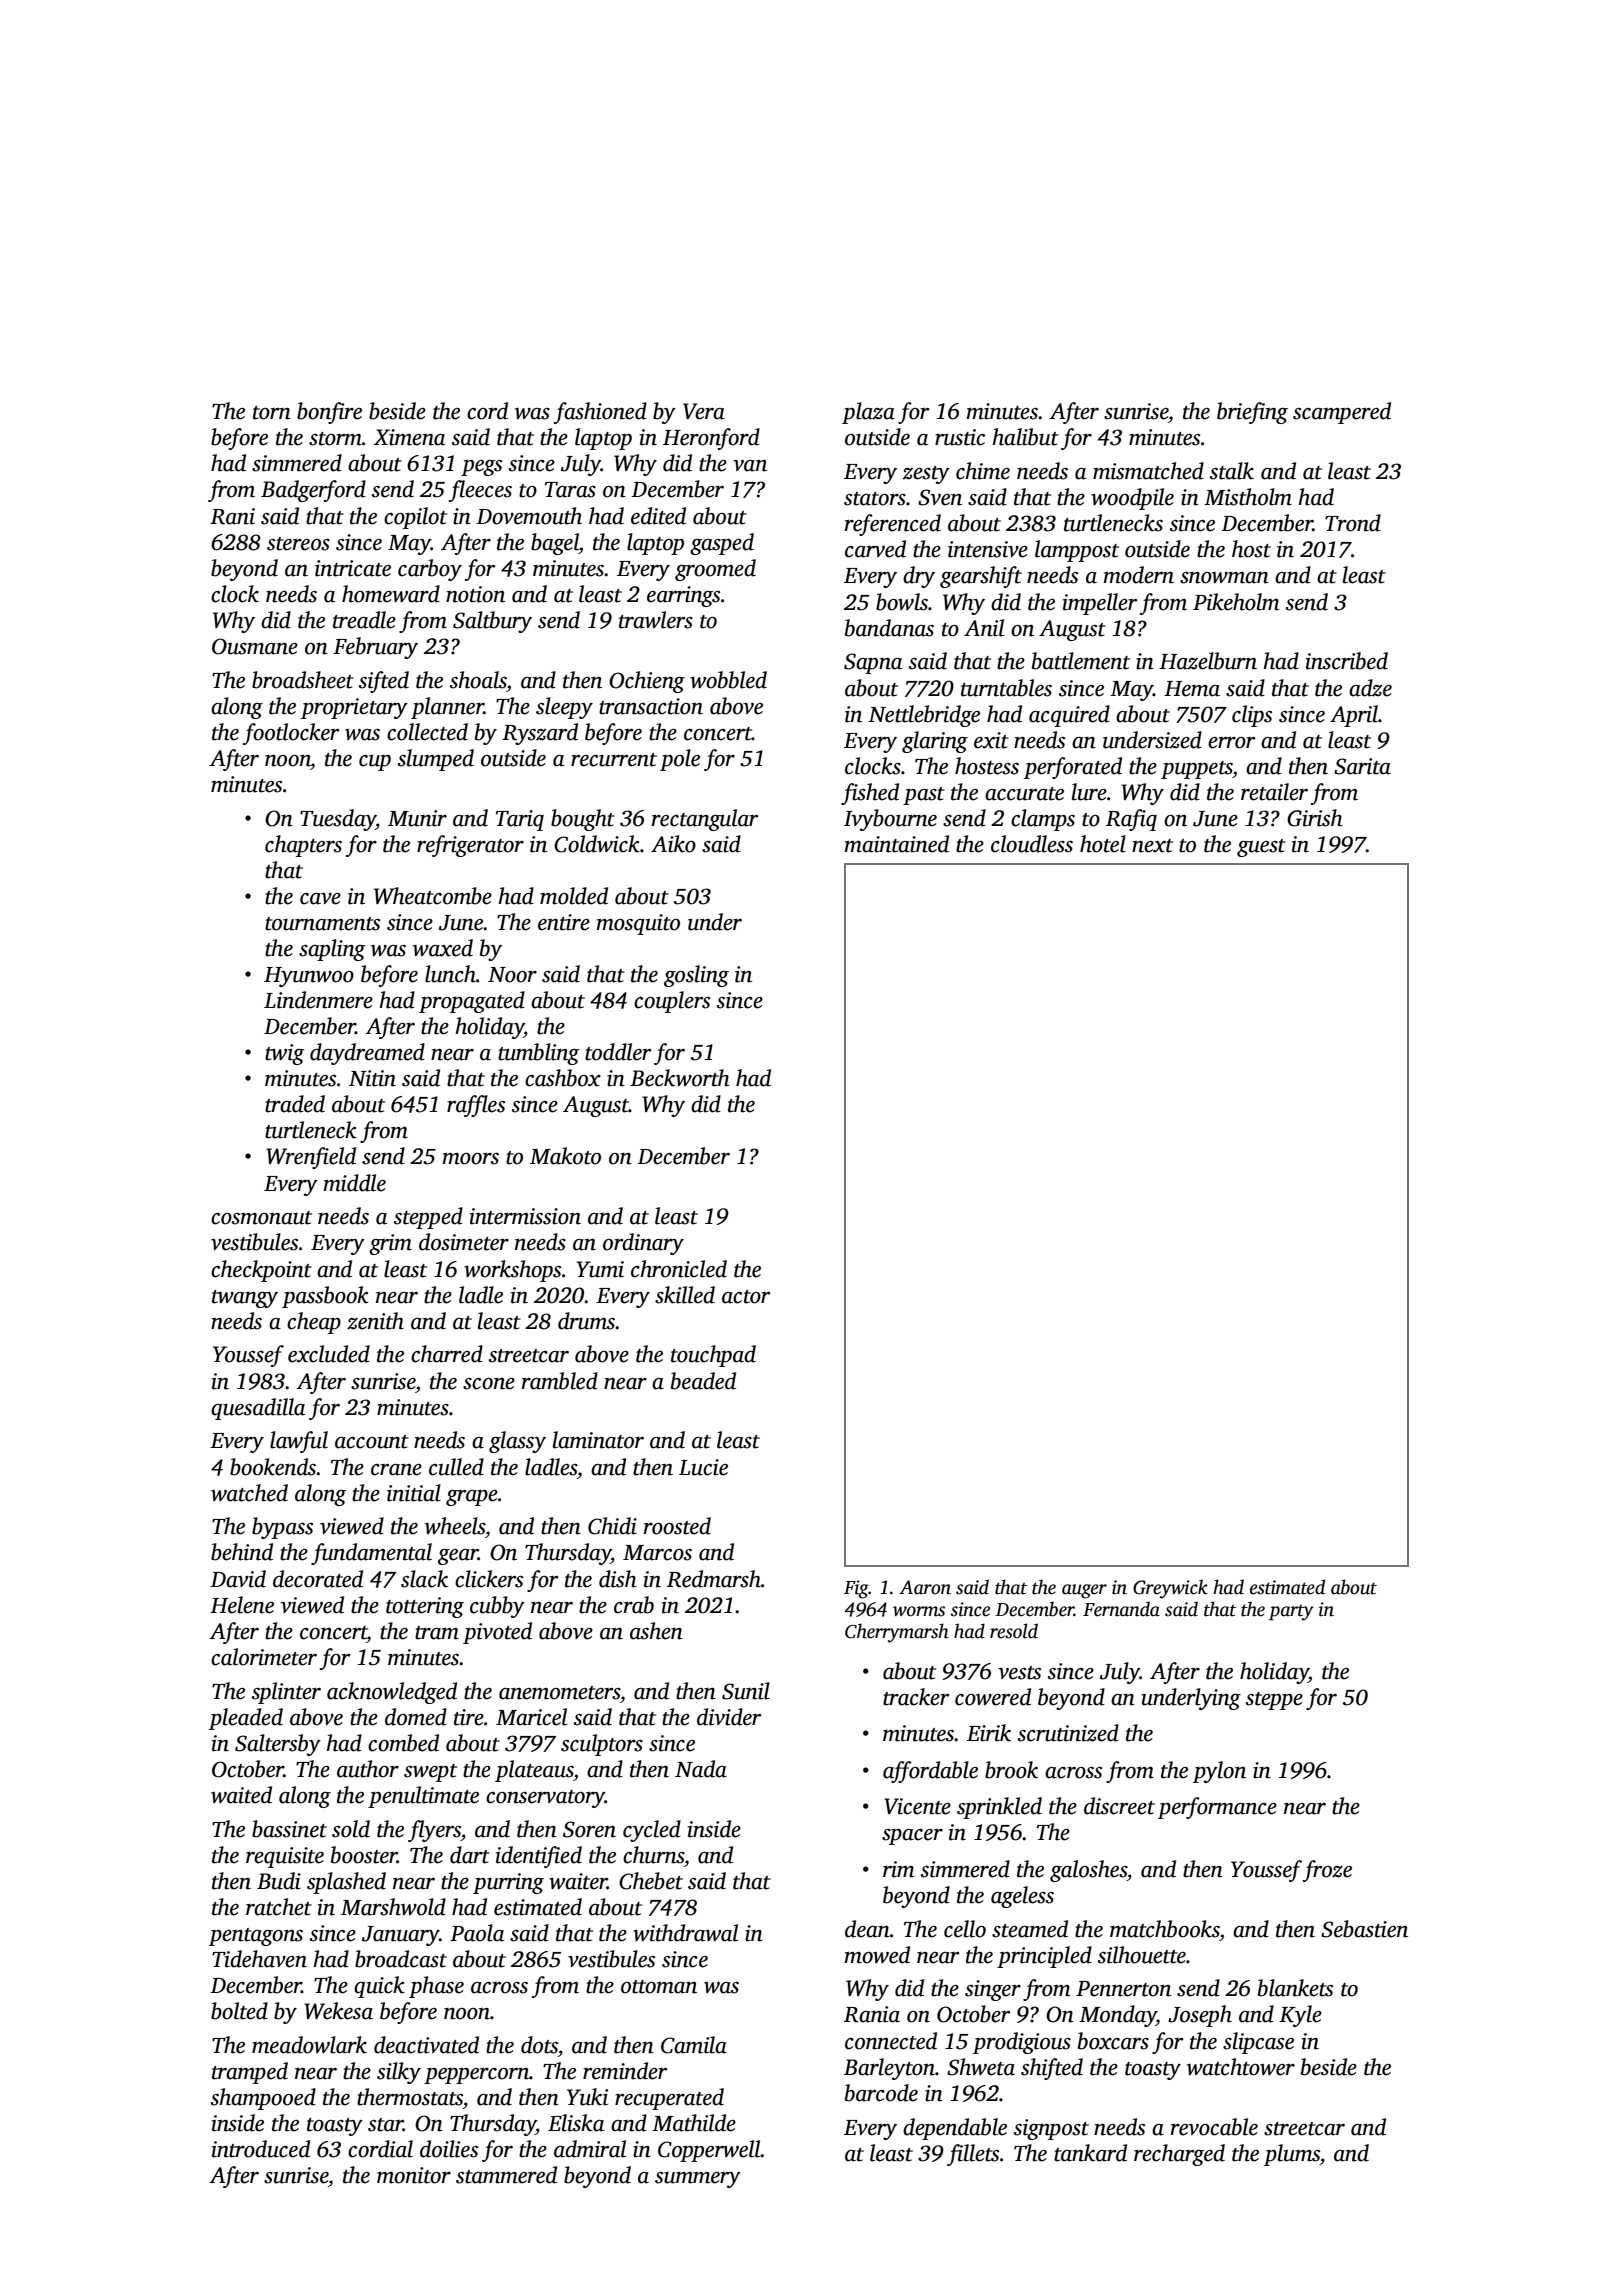 This screenshot has height=2292, width=1620. Describe the element at coordinates (875, 549) in the screenshot. I see `carved` at that location.
